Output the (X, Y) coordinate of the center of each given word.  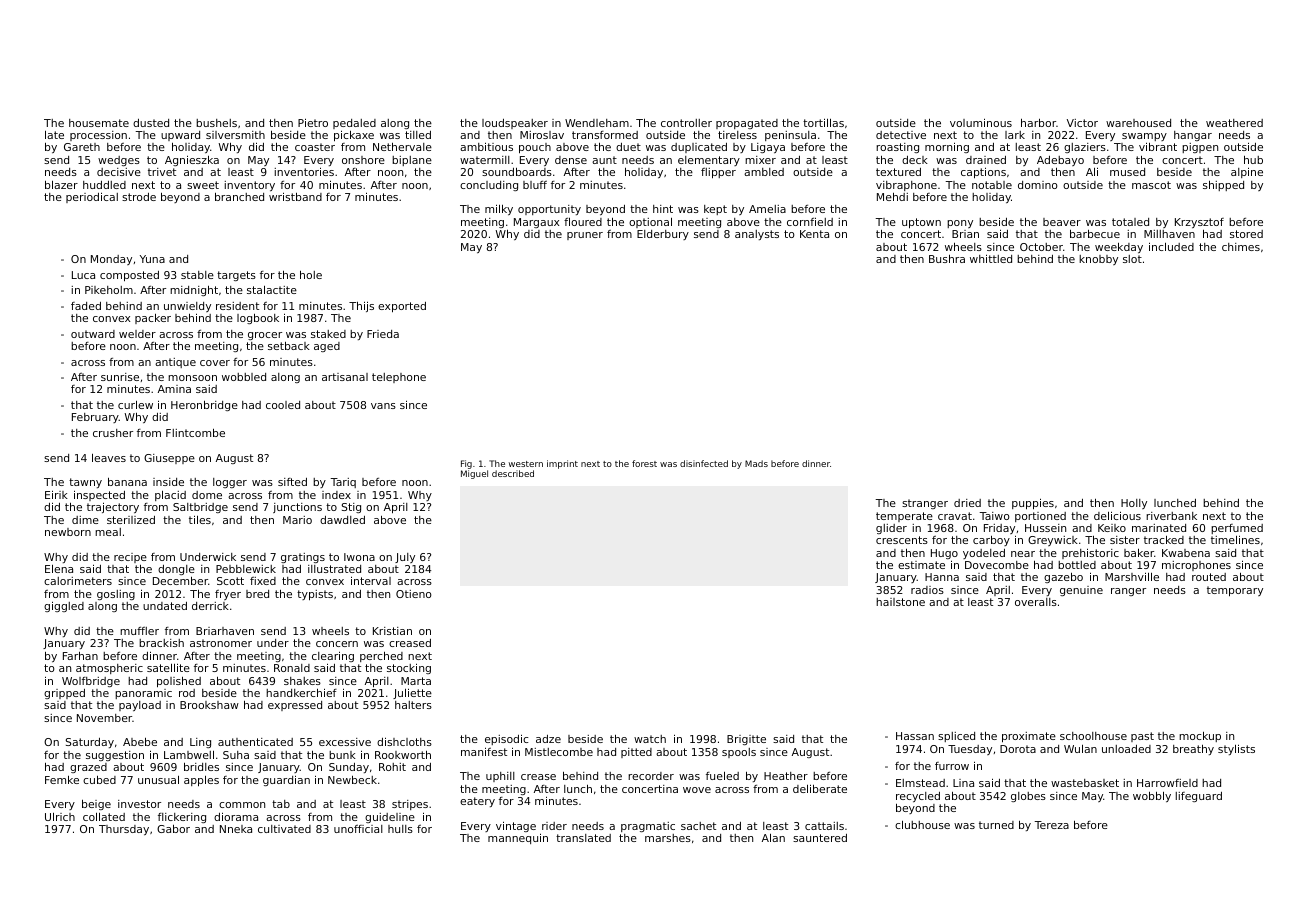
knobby (1098, 260)
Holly (1134, 504)
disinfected (704, 463)
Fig (466, 464)
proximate (1029, 737)
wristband (295, 197)
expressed (295, 706)
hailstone (900, 602)
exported (402, 307)
